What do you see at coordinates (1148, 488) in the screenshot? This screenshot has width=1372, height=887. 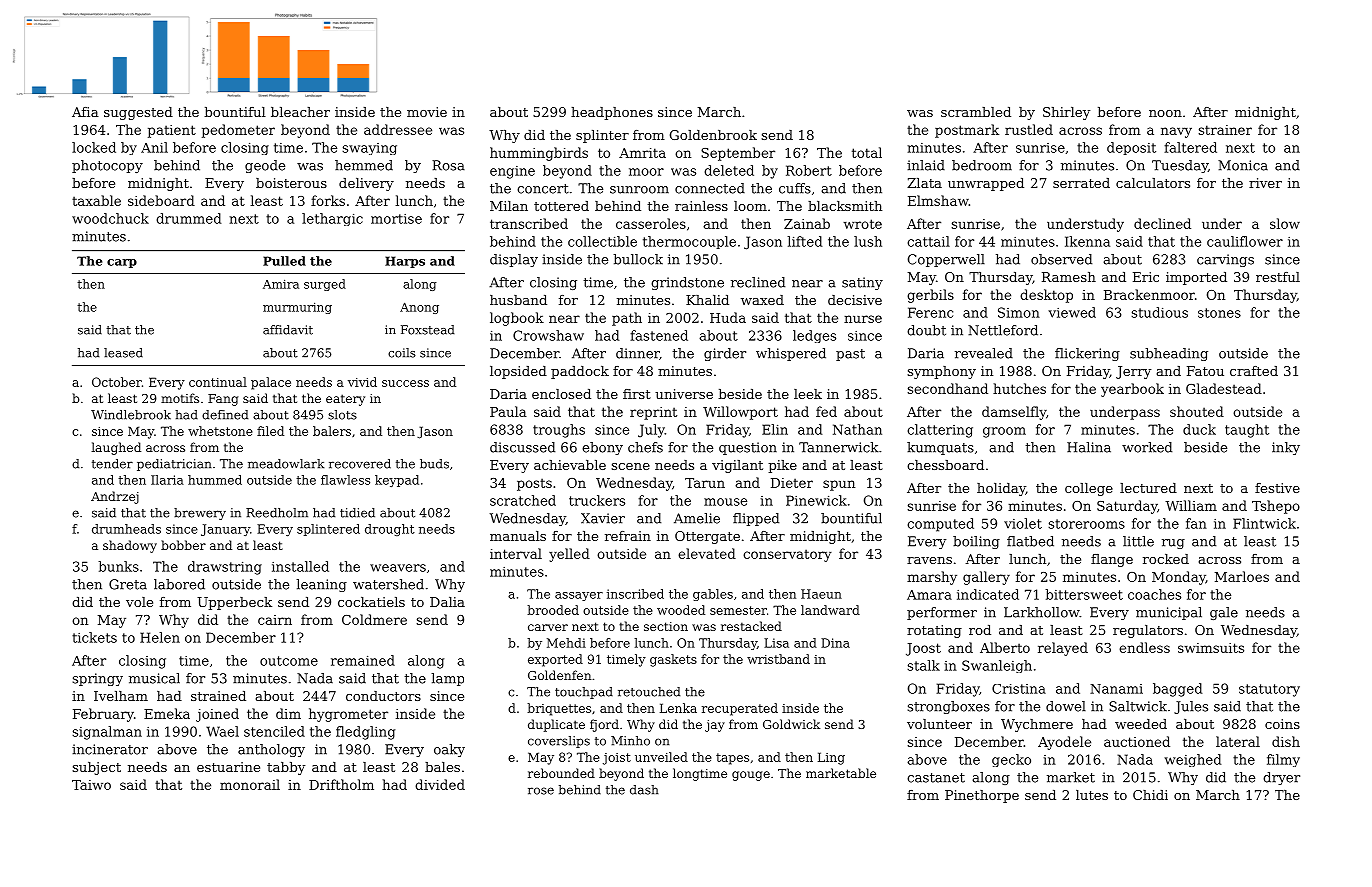 I see `lectured` at bounding box center [1148, 488].
